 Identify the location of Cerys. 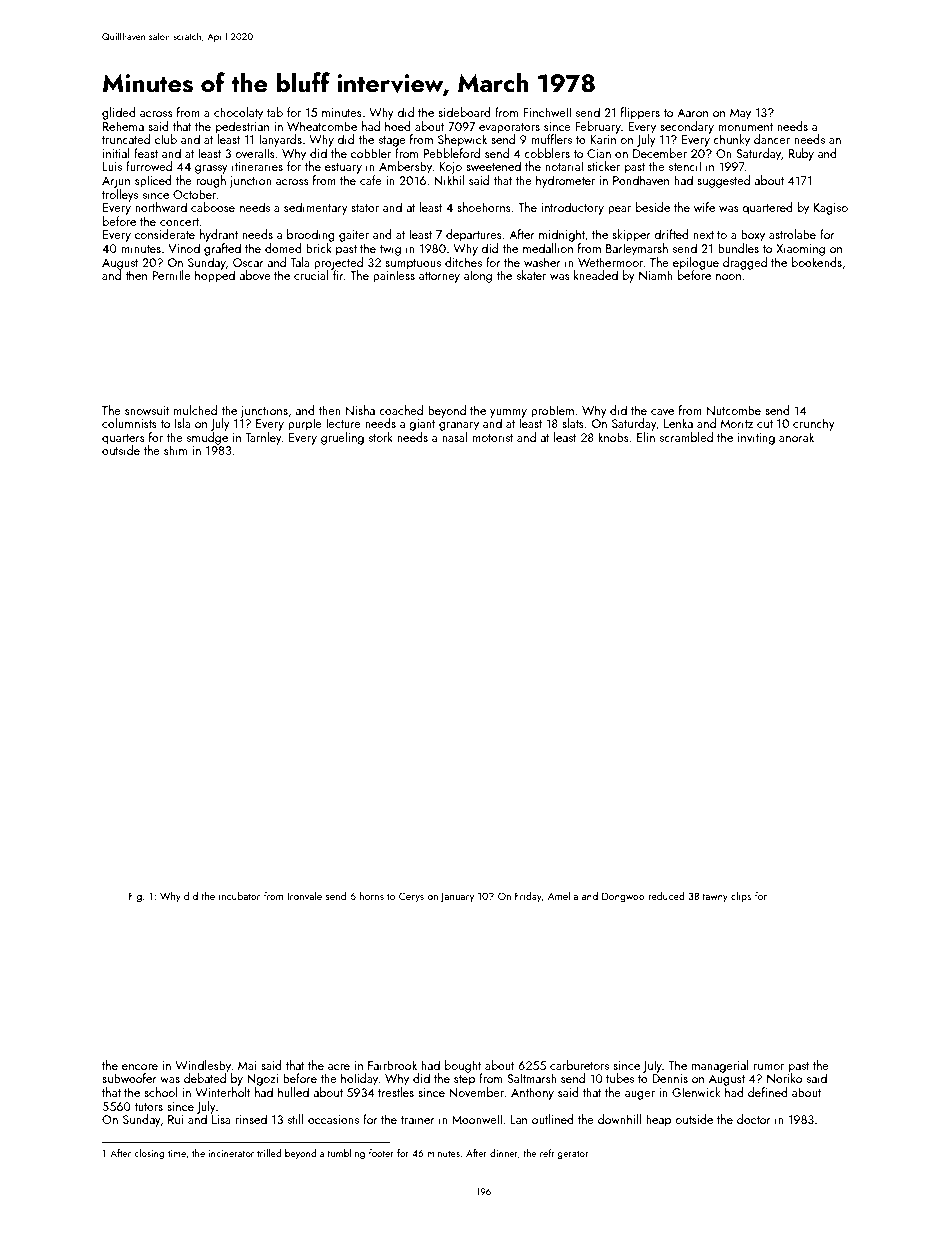
(411, 897).
